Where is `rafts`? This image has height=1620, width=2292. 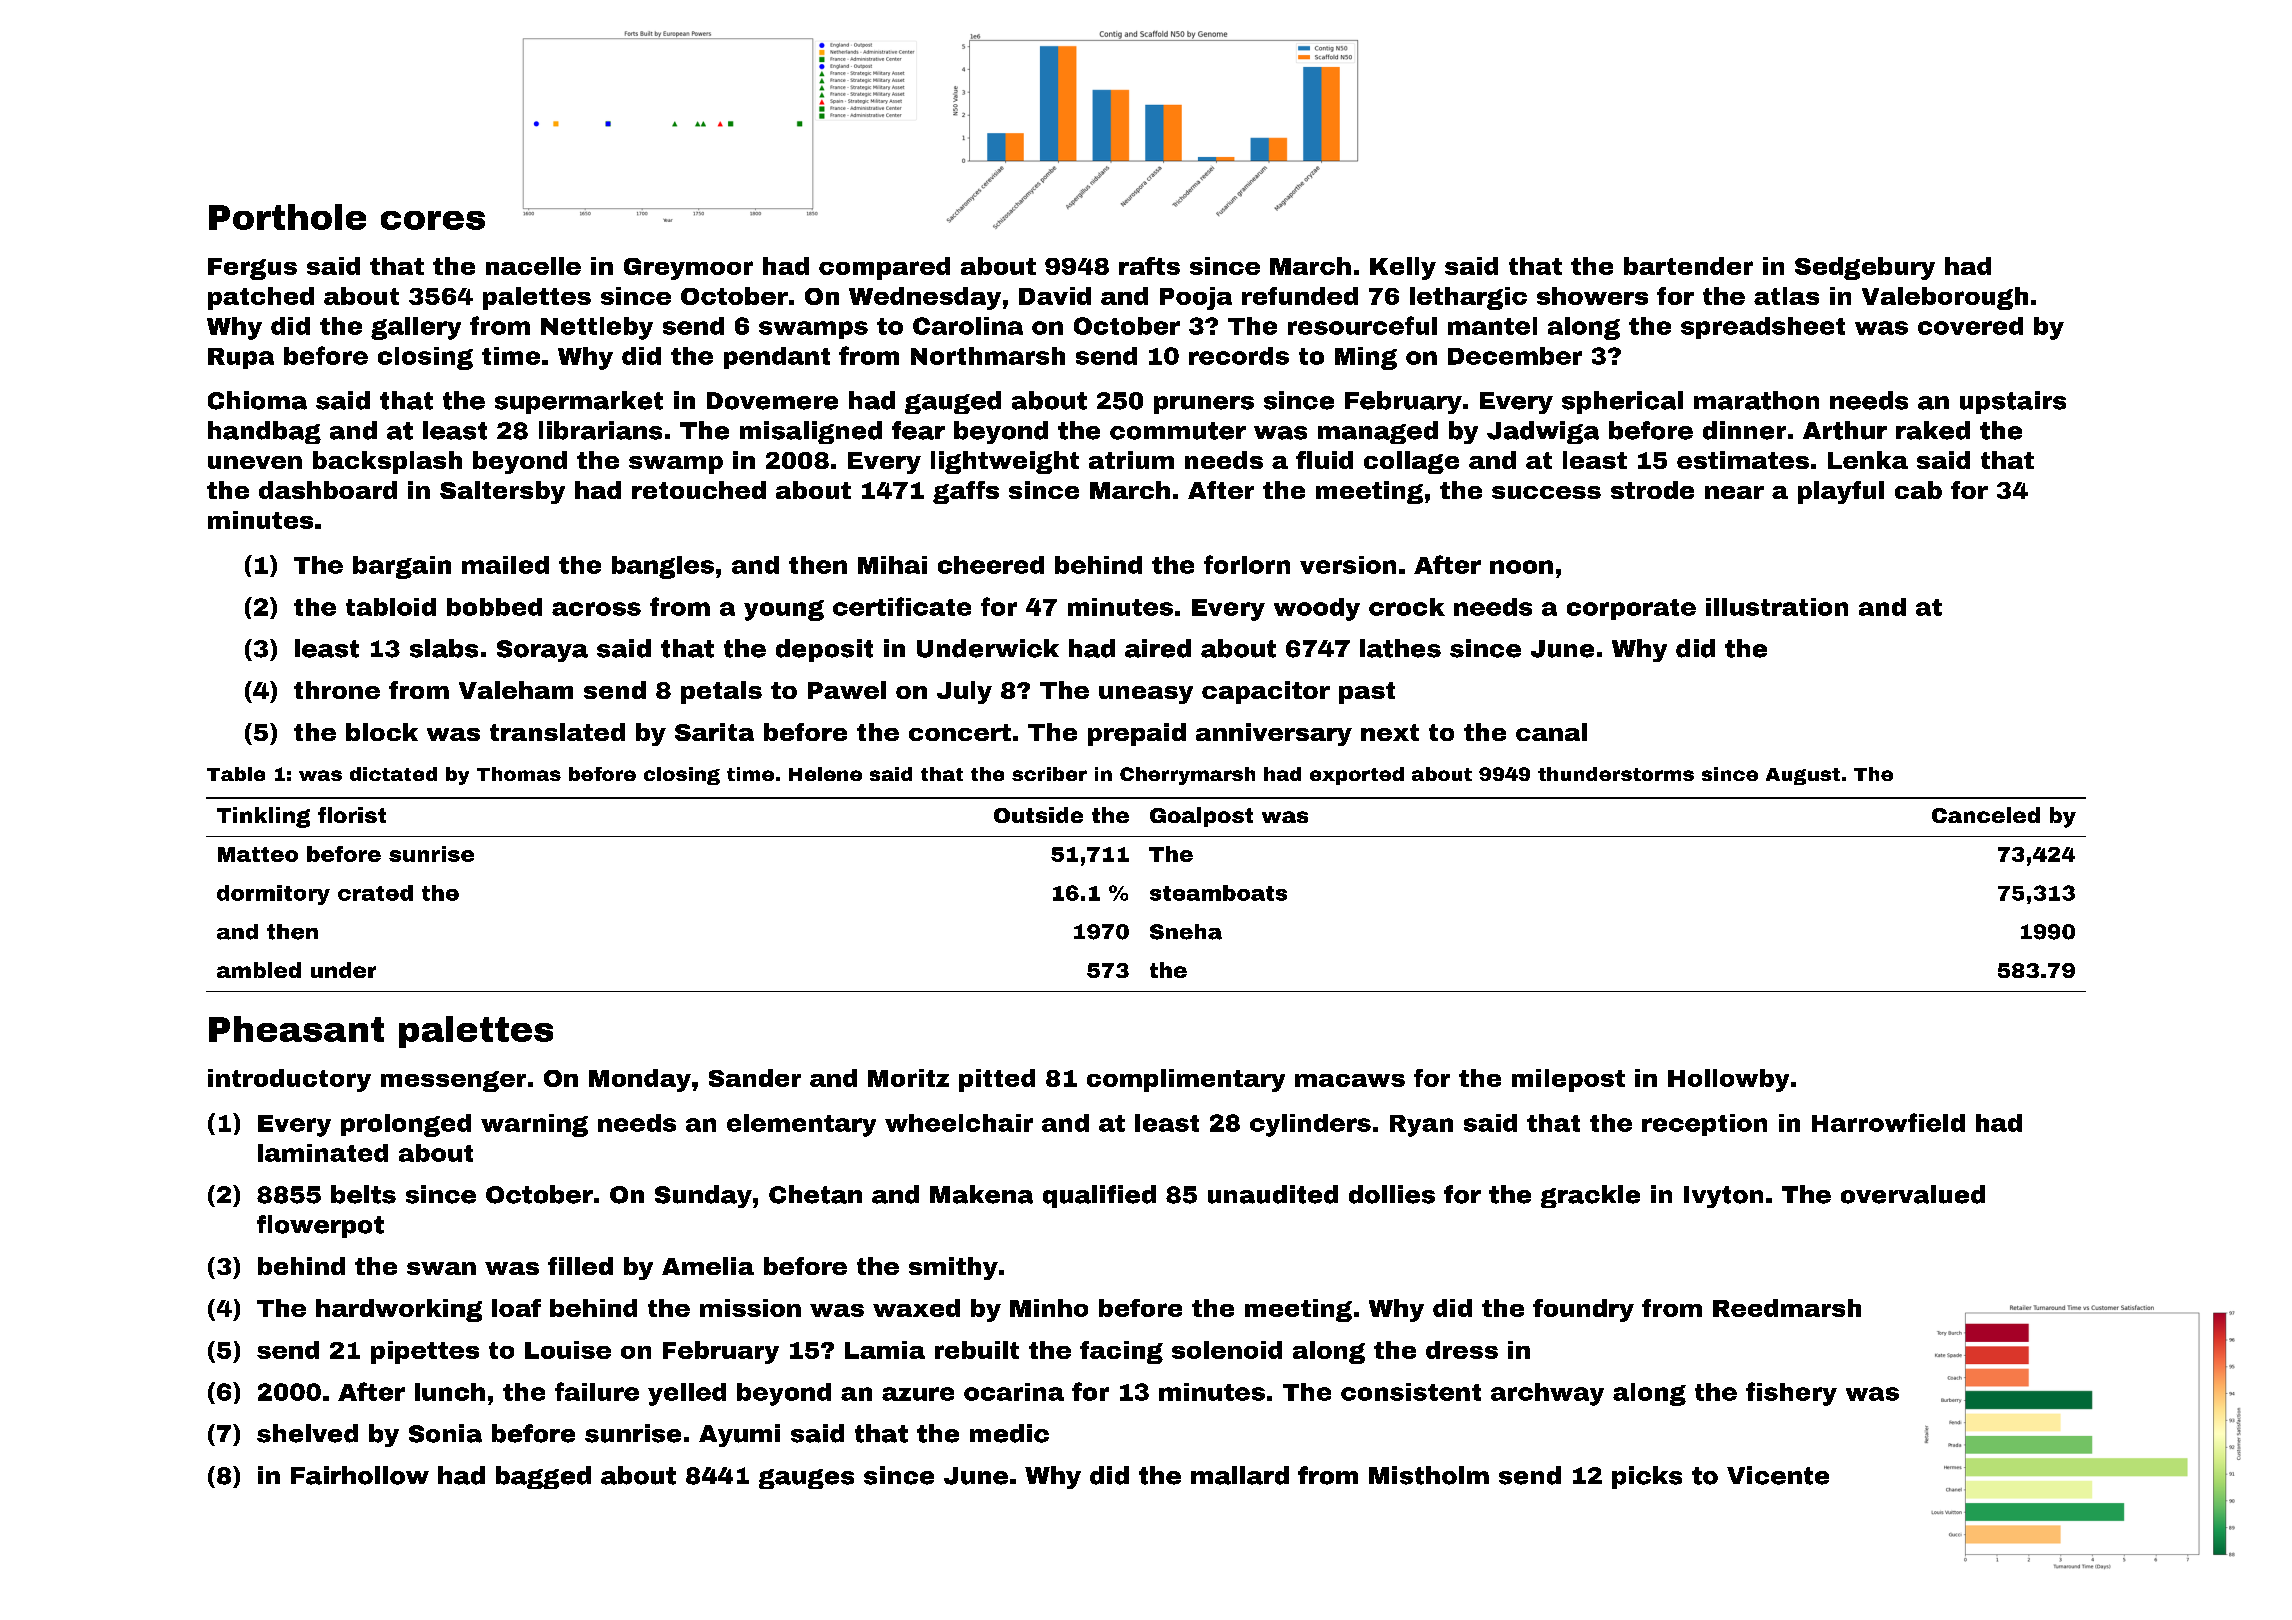 rafts is located at coordinates (1149, 266).
